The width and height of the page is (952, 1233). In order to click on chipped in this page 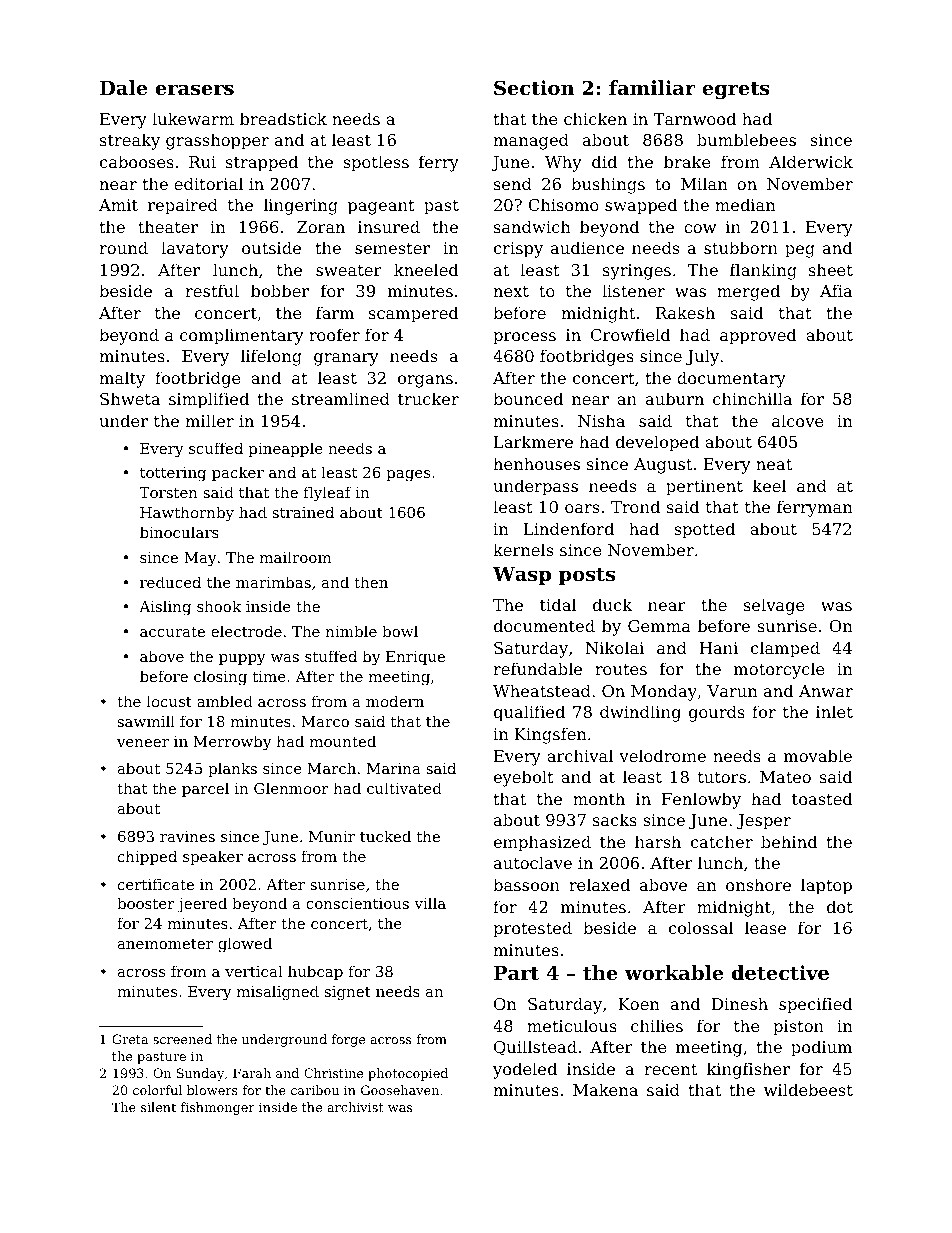, I will do `click(147, 857)`.
